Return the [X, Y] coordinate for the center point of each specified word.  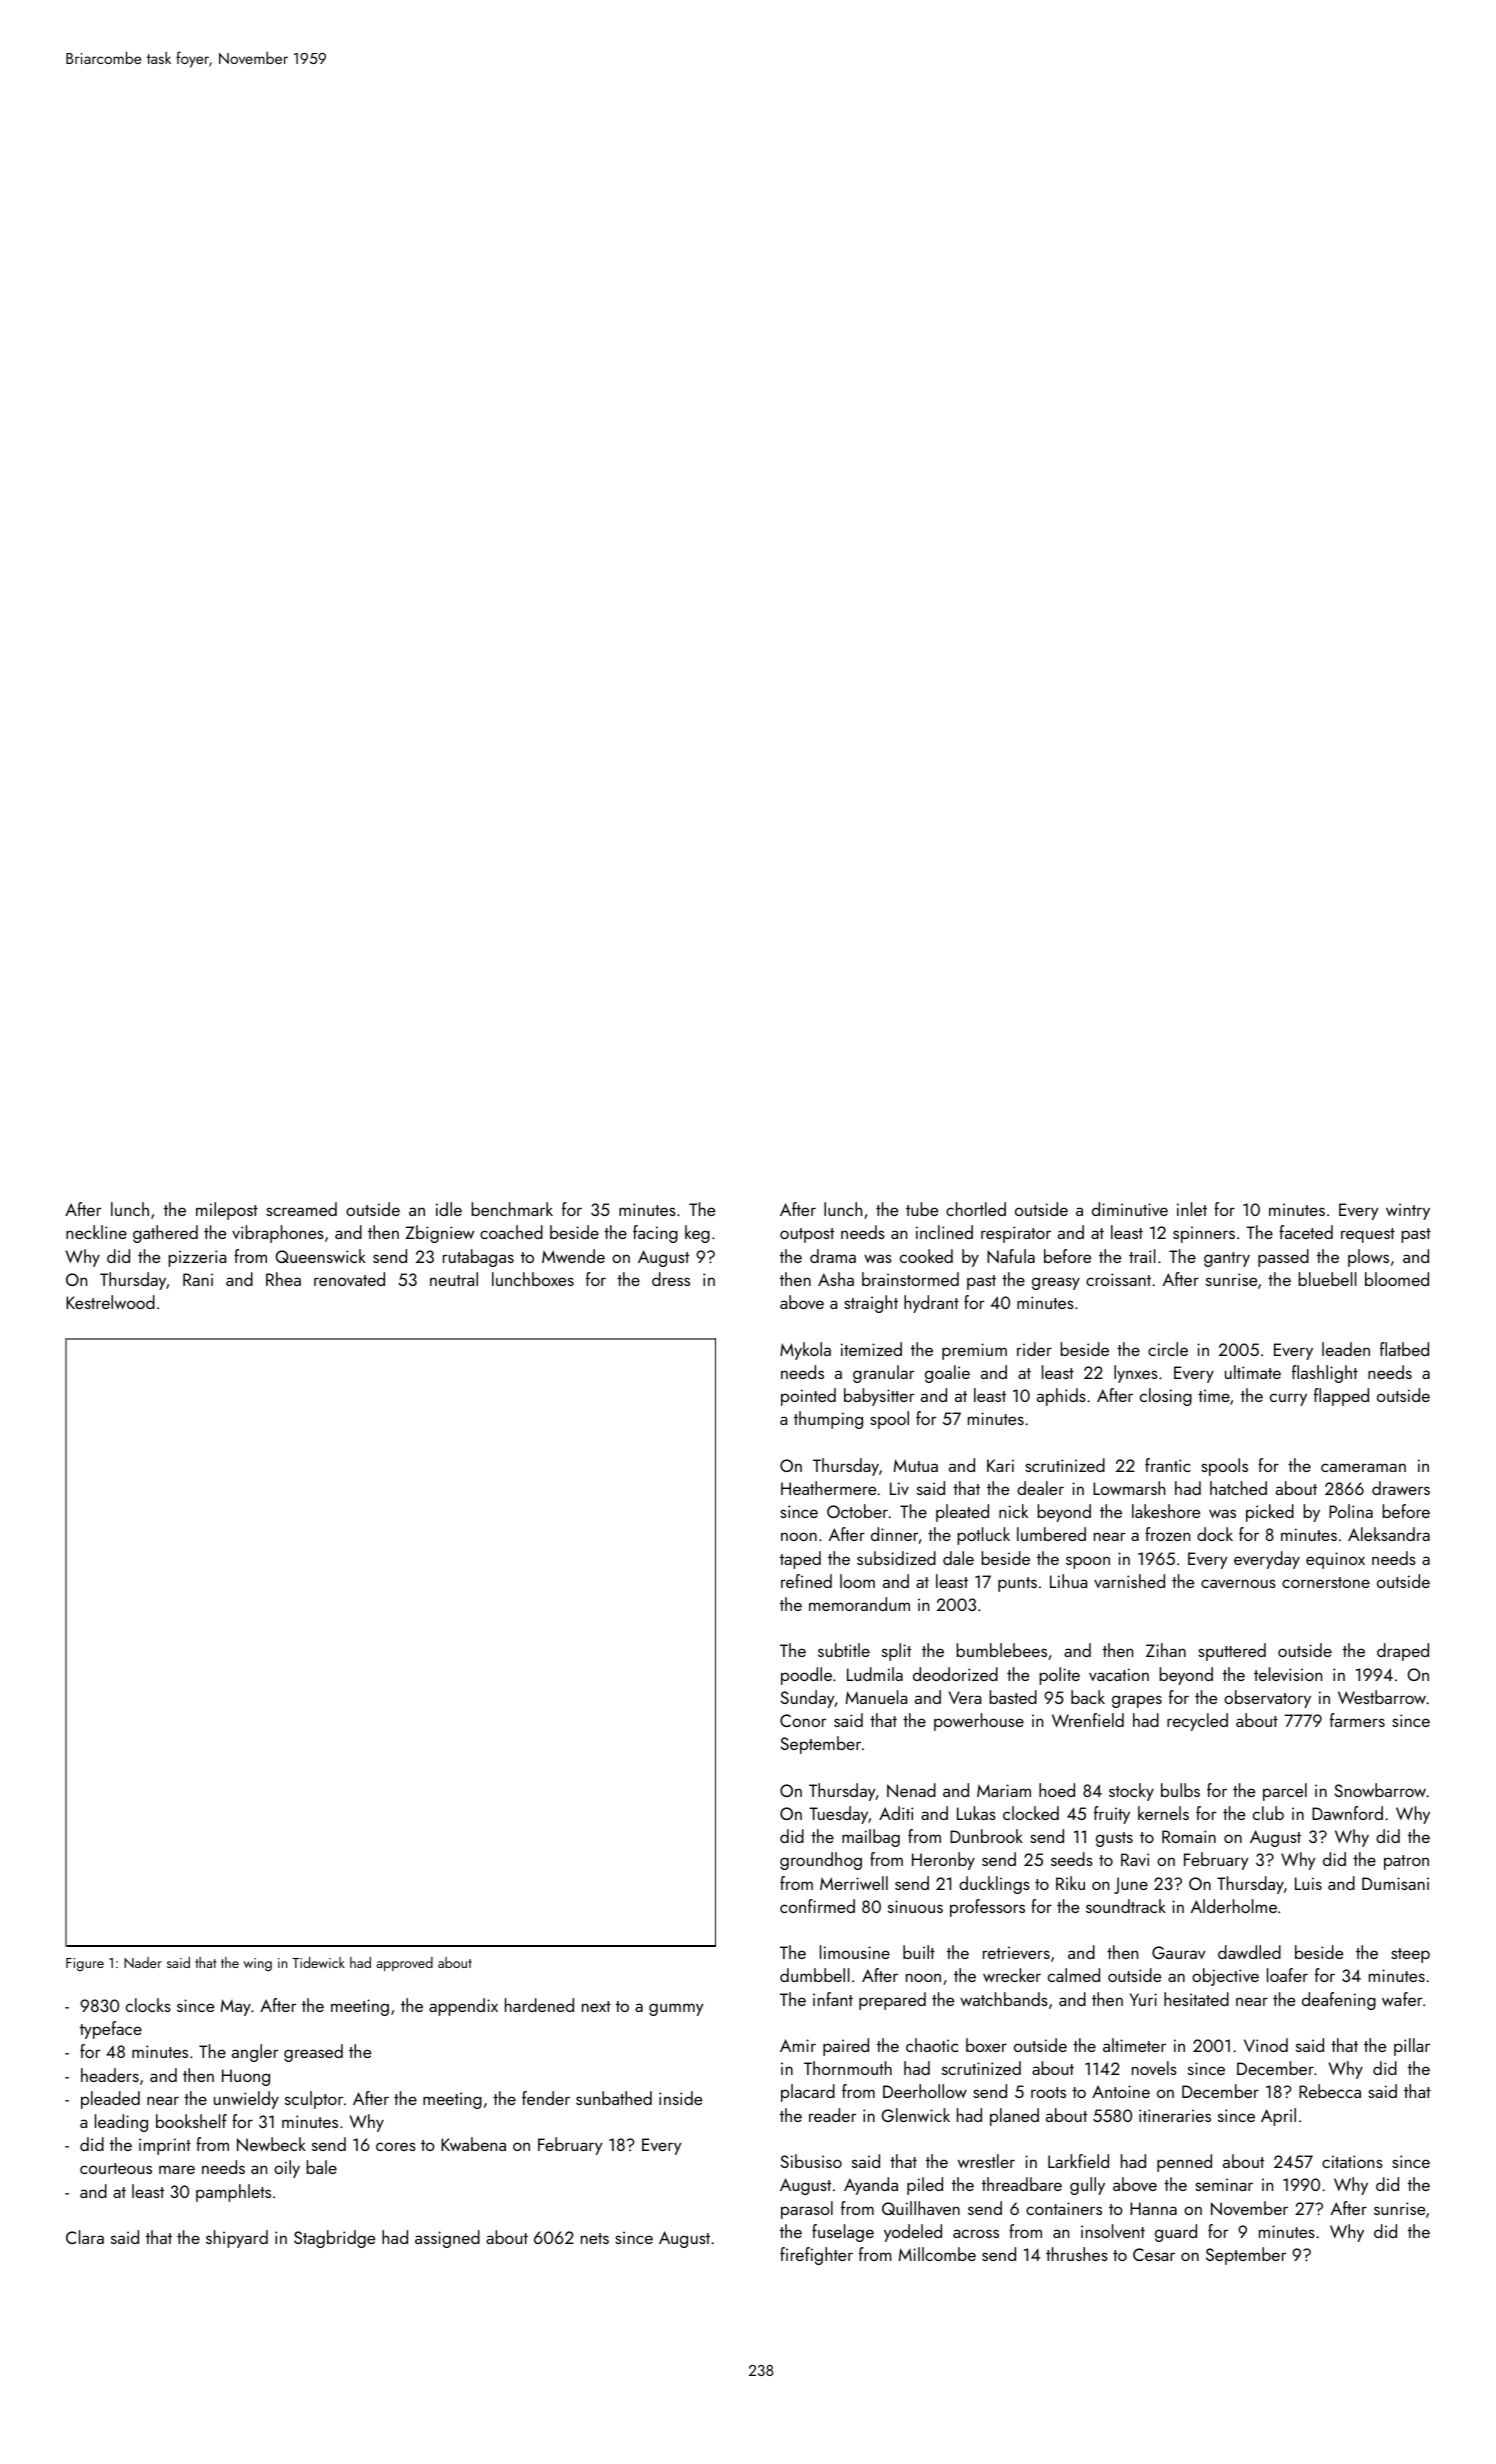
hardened [539, 2005]
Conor [803, 1720]
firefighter [816, 2256]
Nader [143, 1962]
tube [922, 1209]
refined [806, 1581]
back [1088, 1697]
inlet [1192, 1209]
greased [313, 2053]
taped [800, 1560]
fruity [1112, 1815]
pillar [1412, 2047]
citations [1352, 2161]
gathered [165, 1234]
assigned [447, 2239]
